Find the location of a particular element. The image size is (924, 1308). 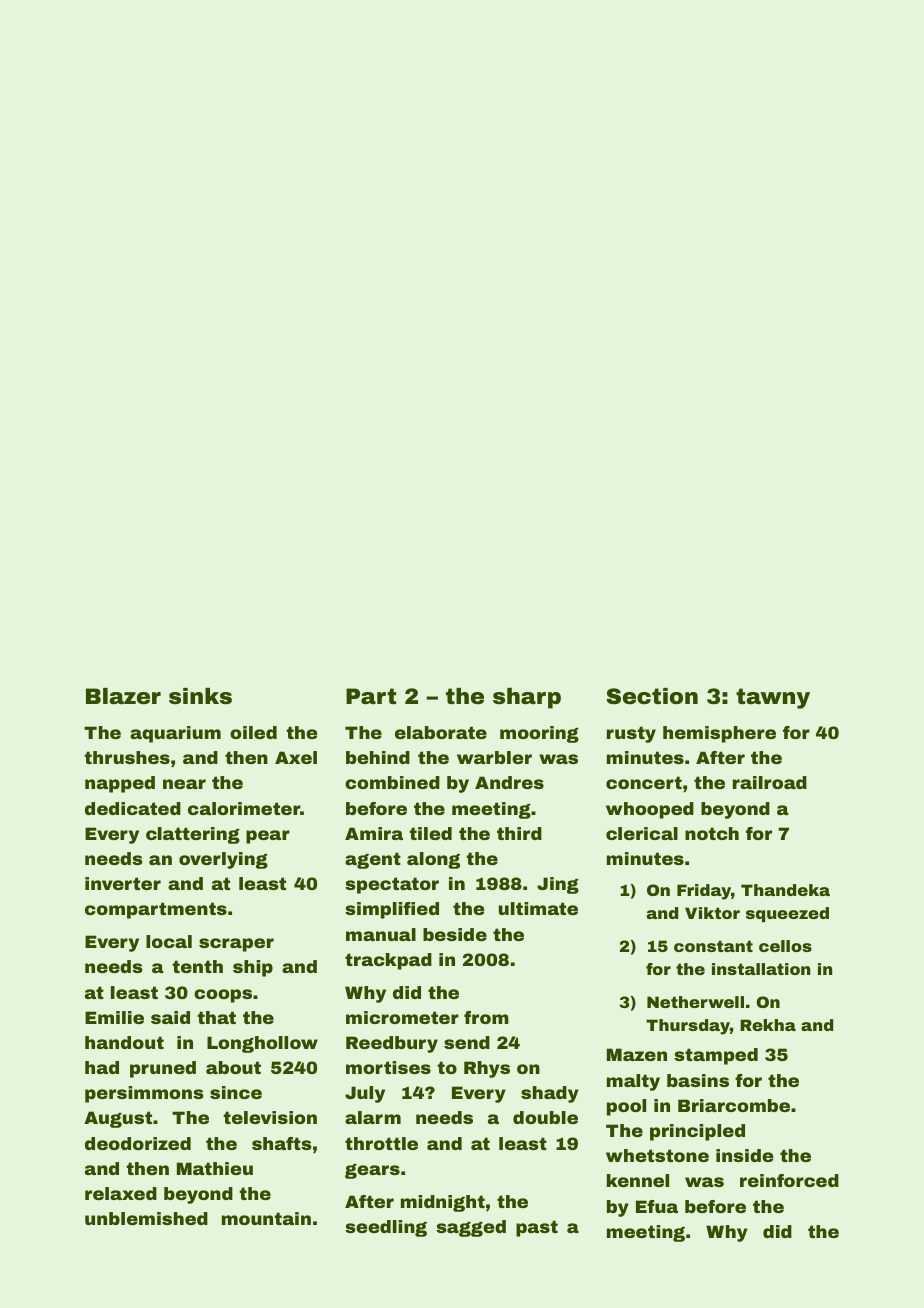

Rekha is located at coordinates (768, 1025).
